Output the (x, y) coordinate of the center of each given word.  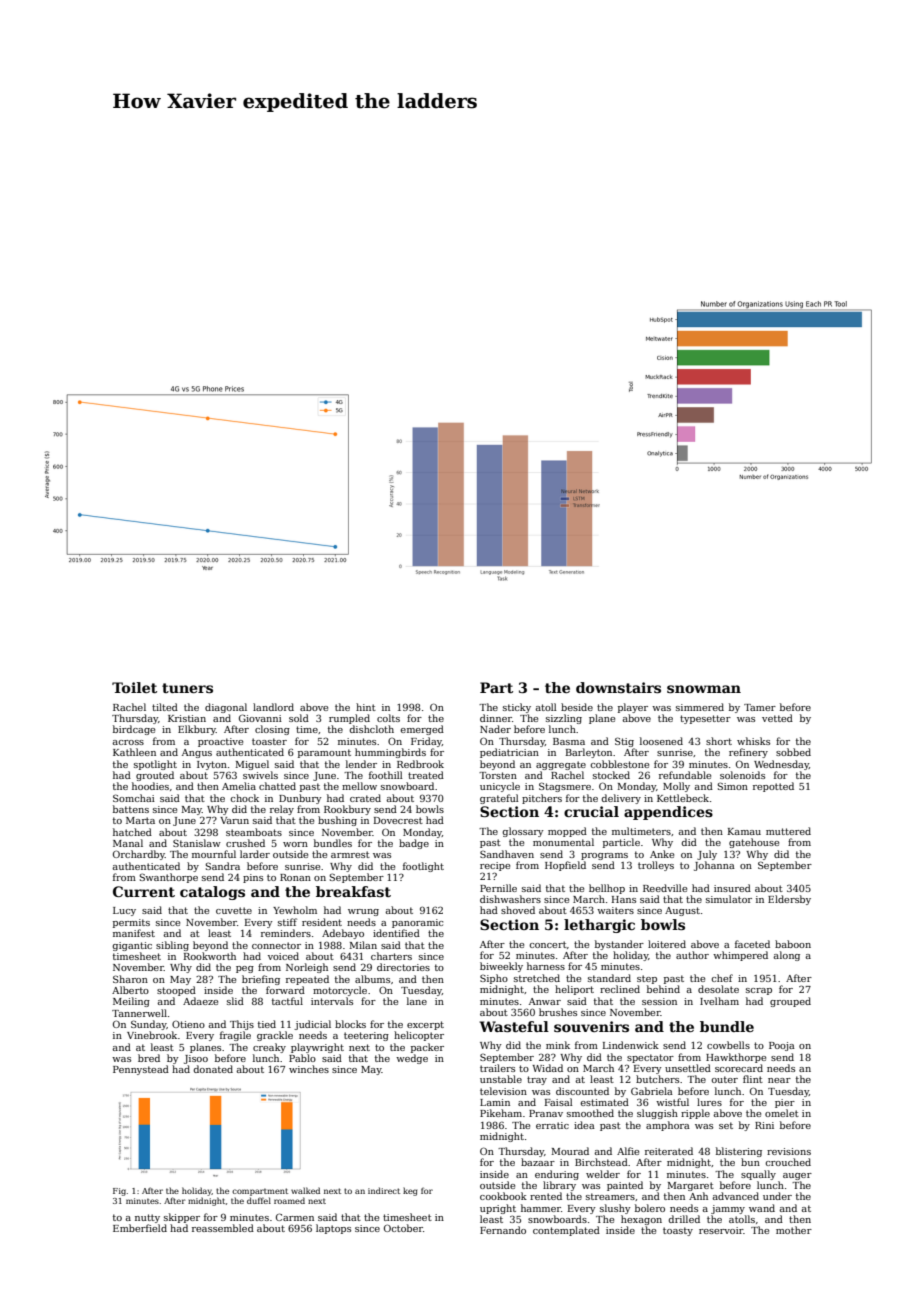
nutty (147, 1218)
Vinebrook (152, 1035)
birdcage (134, 730)
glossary (523, 832)
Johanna (714, 866)
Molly (676, 787)
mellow (359, 786)
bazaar (538, 1162)
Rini (764, 1125)
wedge (412, 1059)
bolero (650, 1208)
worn (295, 844)
